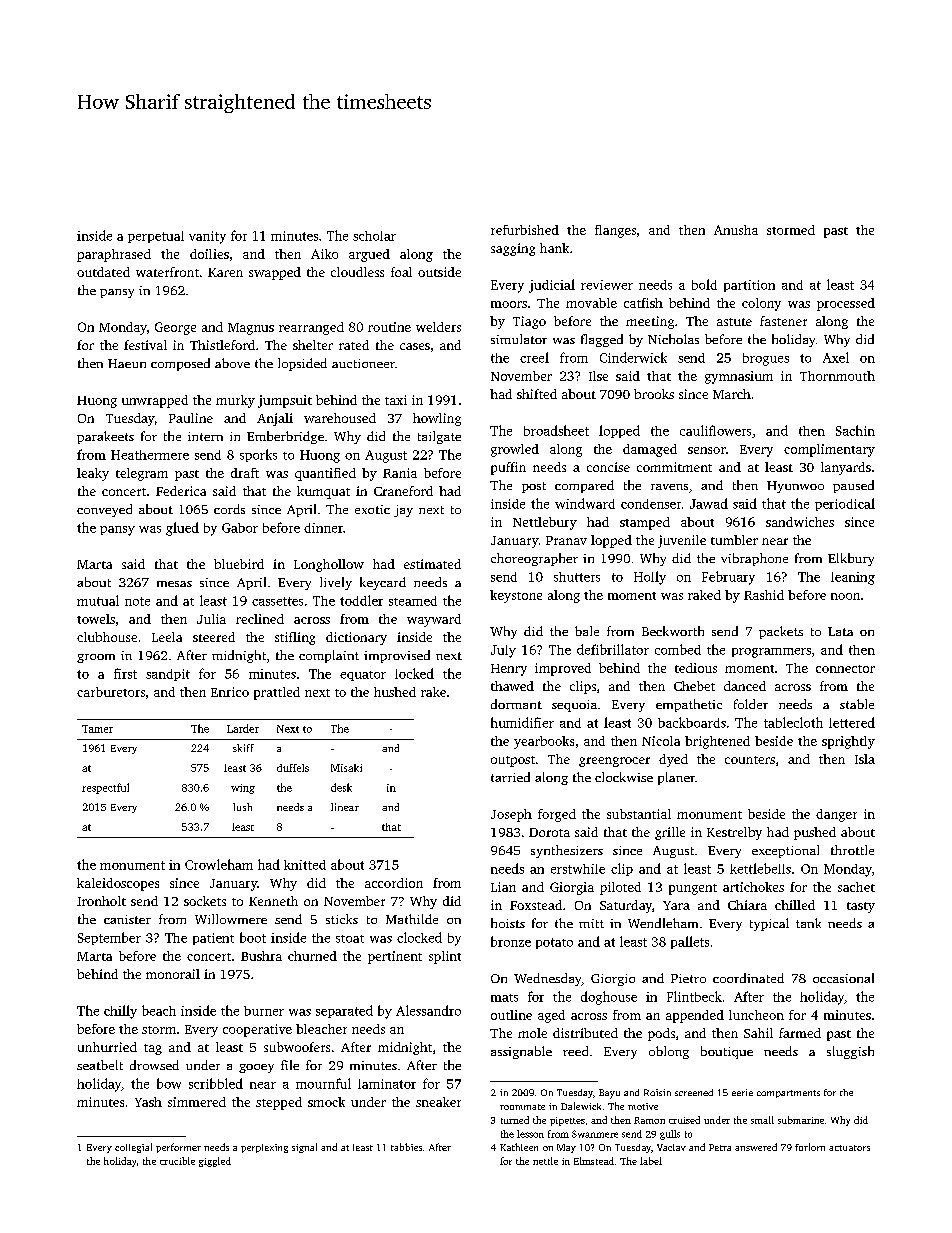 Image resolution: width=952 pixels, height=1233 pixels. What do you see at coordinates (795, 487) in the image?
I see `Hyunwoo` at bounding box center [795, 487].
